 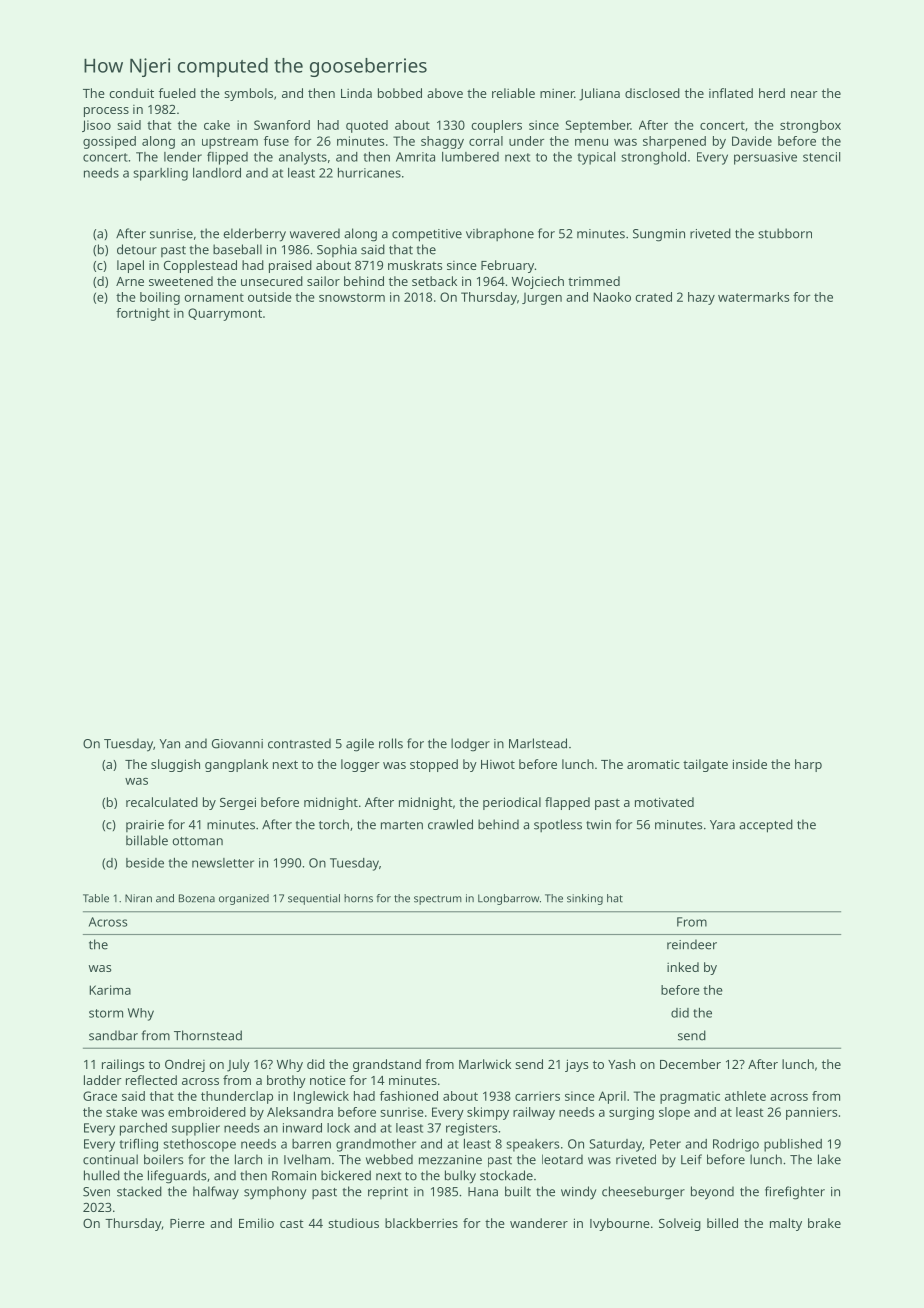 I want to click on continual, so click(x=110, y=1159).
